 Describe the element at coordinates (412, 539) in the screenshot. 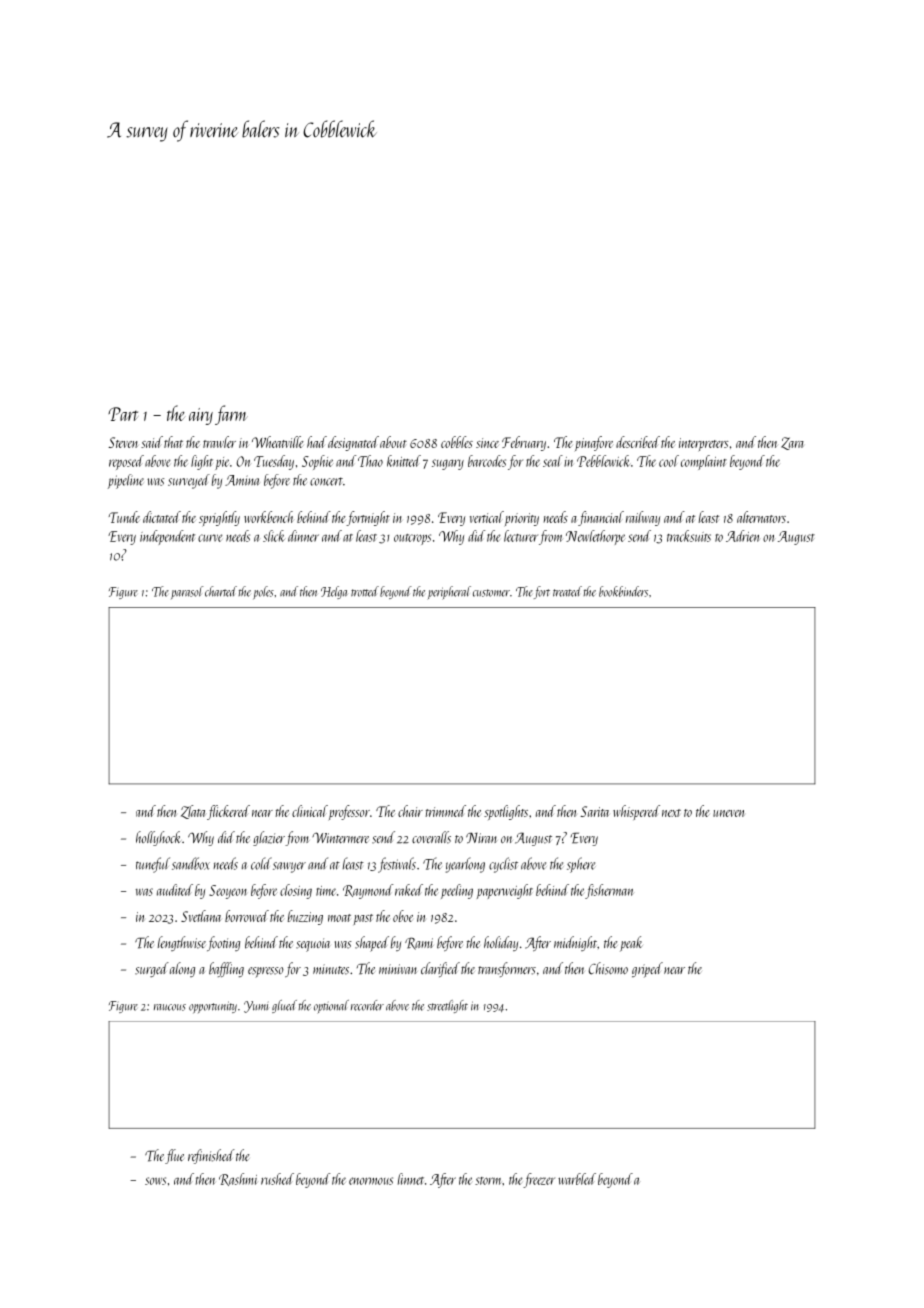

I see `outcrops` at that location.
